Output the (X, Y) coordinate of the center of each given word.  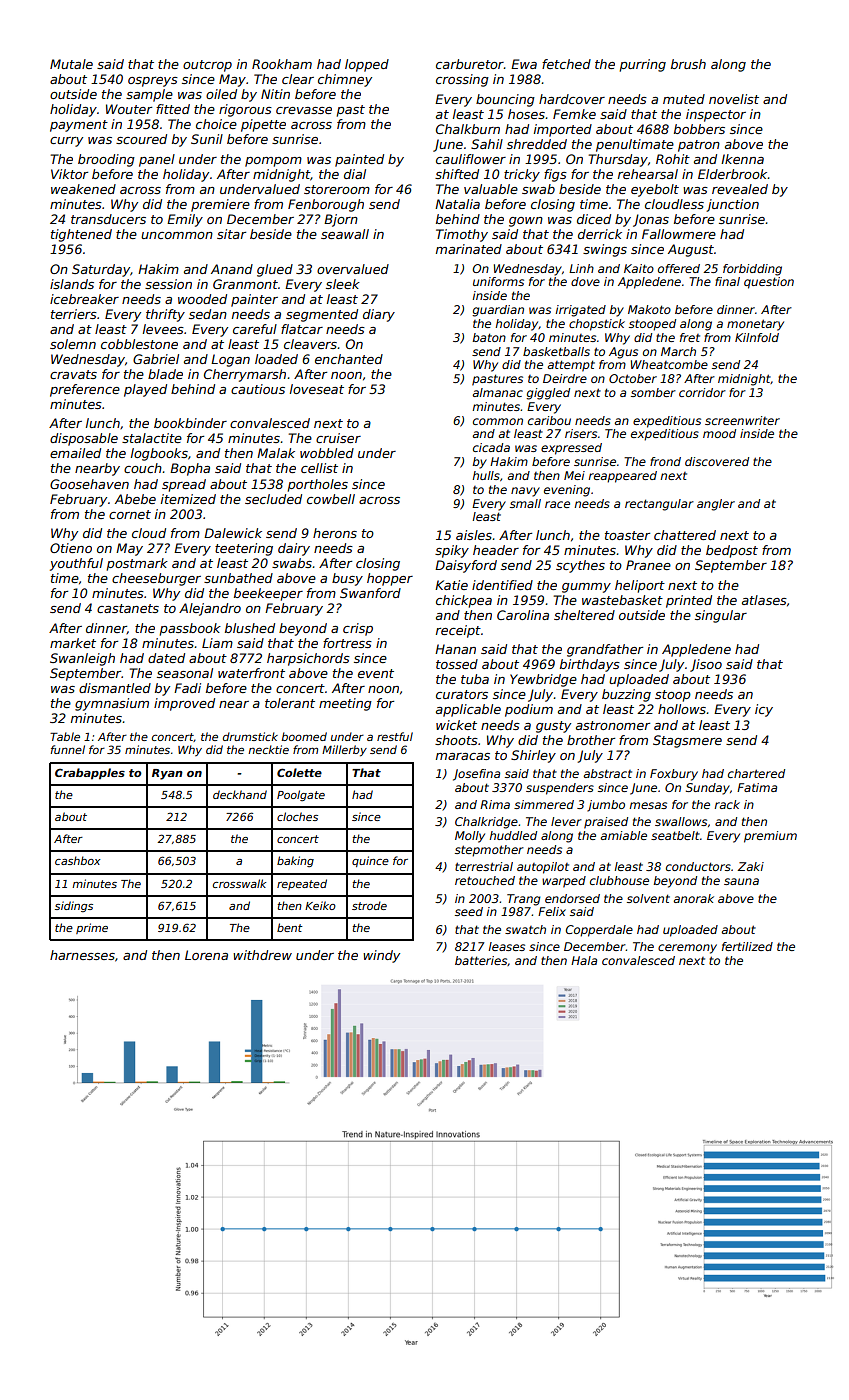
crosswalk (239, 883)
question (769, 283)
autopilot (543, 868)
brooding (106, 160)
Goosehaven (89, 484)
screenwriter (742, 420)
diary (379, 315)
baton (489, 337)
